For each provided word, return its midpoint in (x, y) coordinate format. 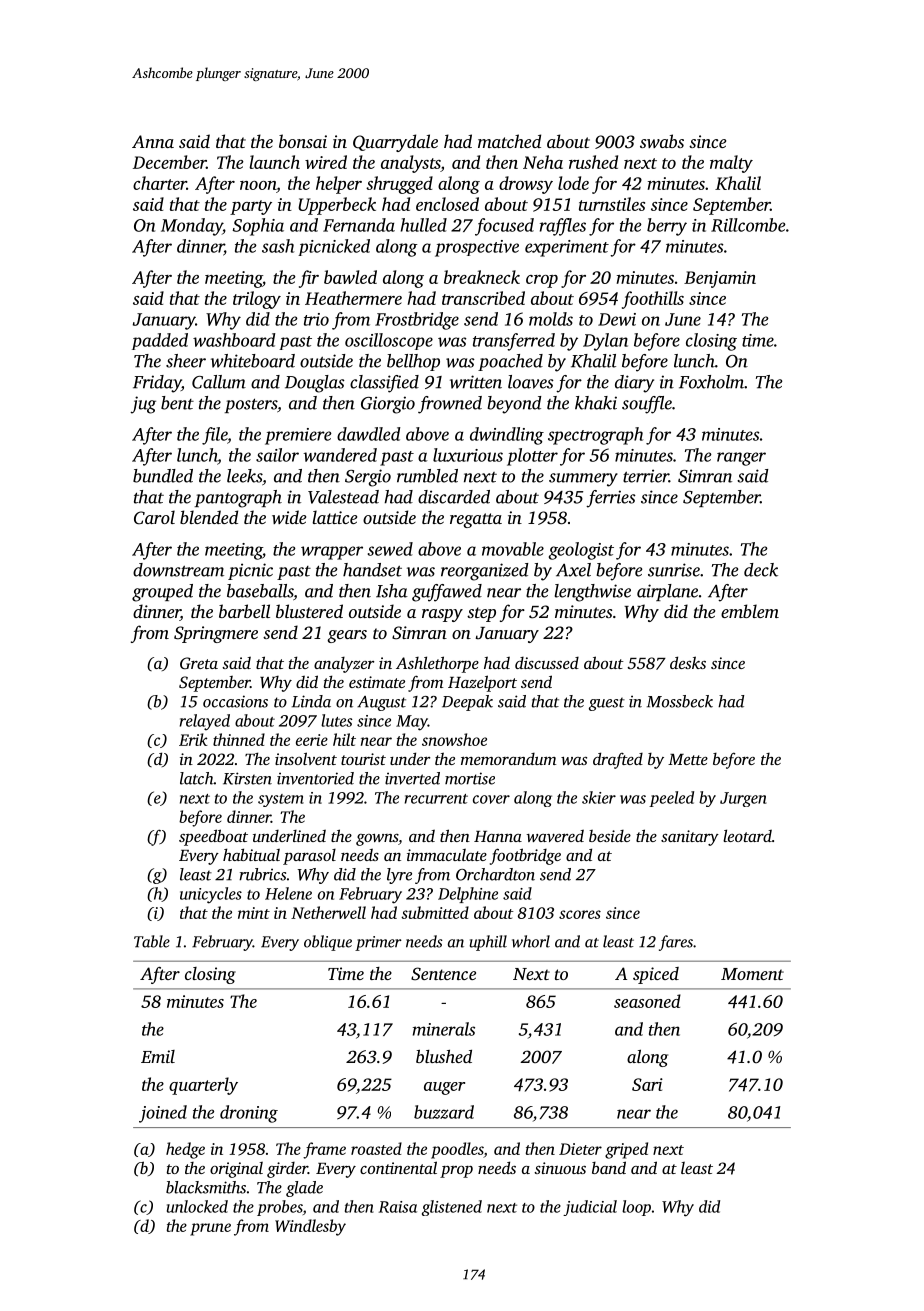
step (481, 614)
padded (160, 341)
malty (731, 164)
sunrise (674, 570)
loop (636, 1208)
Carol (154, 517)
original (236, 1170)
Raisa (398, 1207)
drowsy (526, 185)
